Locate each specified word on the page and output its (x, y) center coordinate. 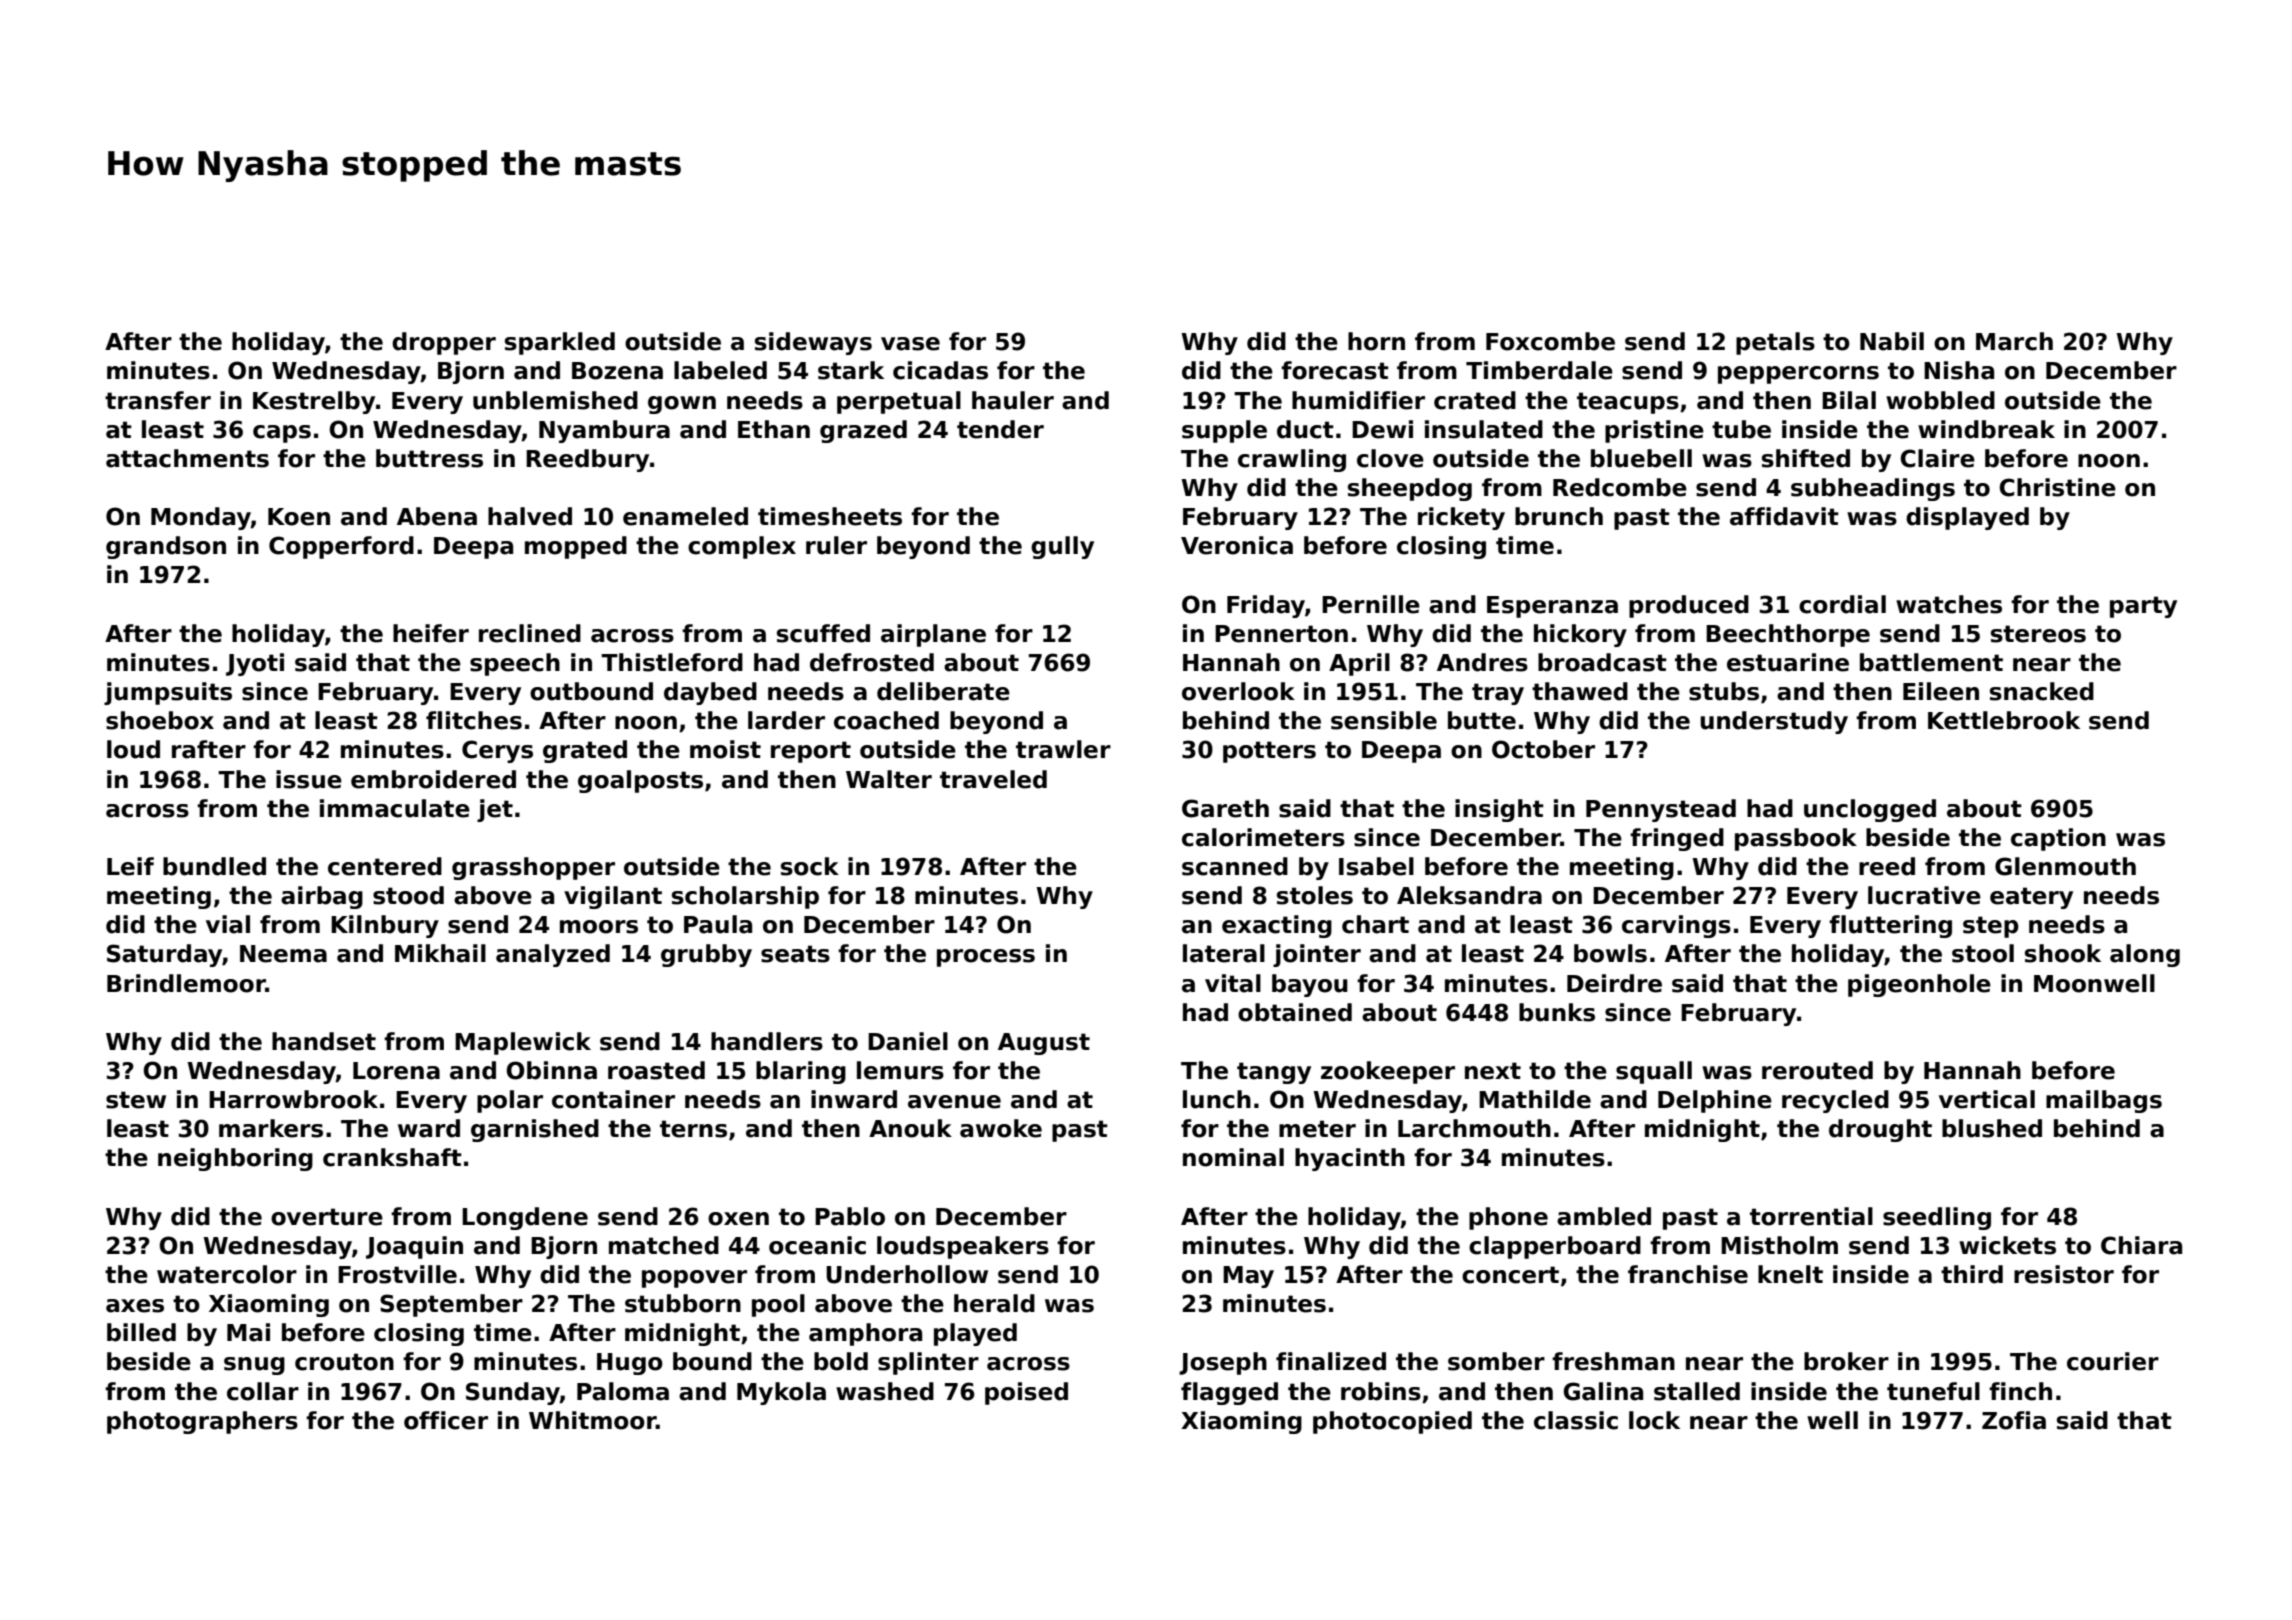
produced (1689, 606)
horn (1376, 341)
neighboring (235, 1159)
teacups (1628, 403)
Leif (130, 866)
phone (1508, 1218)
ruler (836, 545)
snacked (2042, 691)
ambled (1604, 1216)
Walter (889, 779)
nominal (1233, 1157)
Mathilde (1535, 1099)
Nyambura (604, 431)
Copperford (341, 547)
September (451, 1305)
